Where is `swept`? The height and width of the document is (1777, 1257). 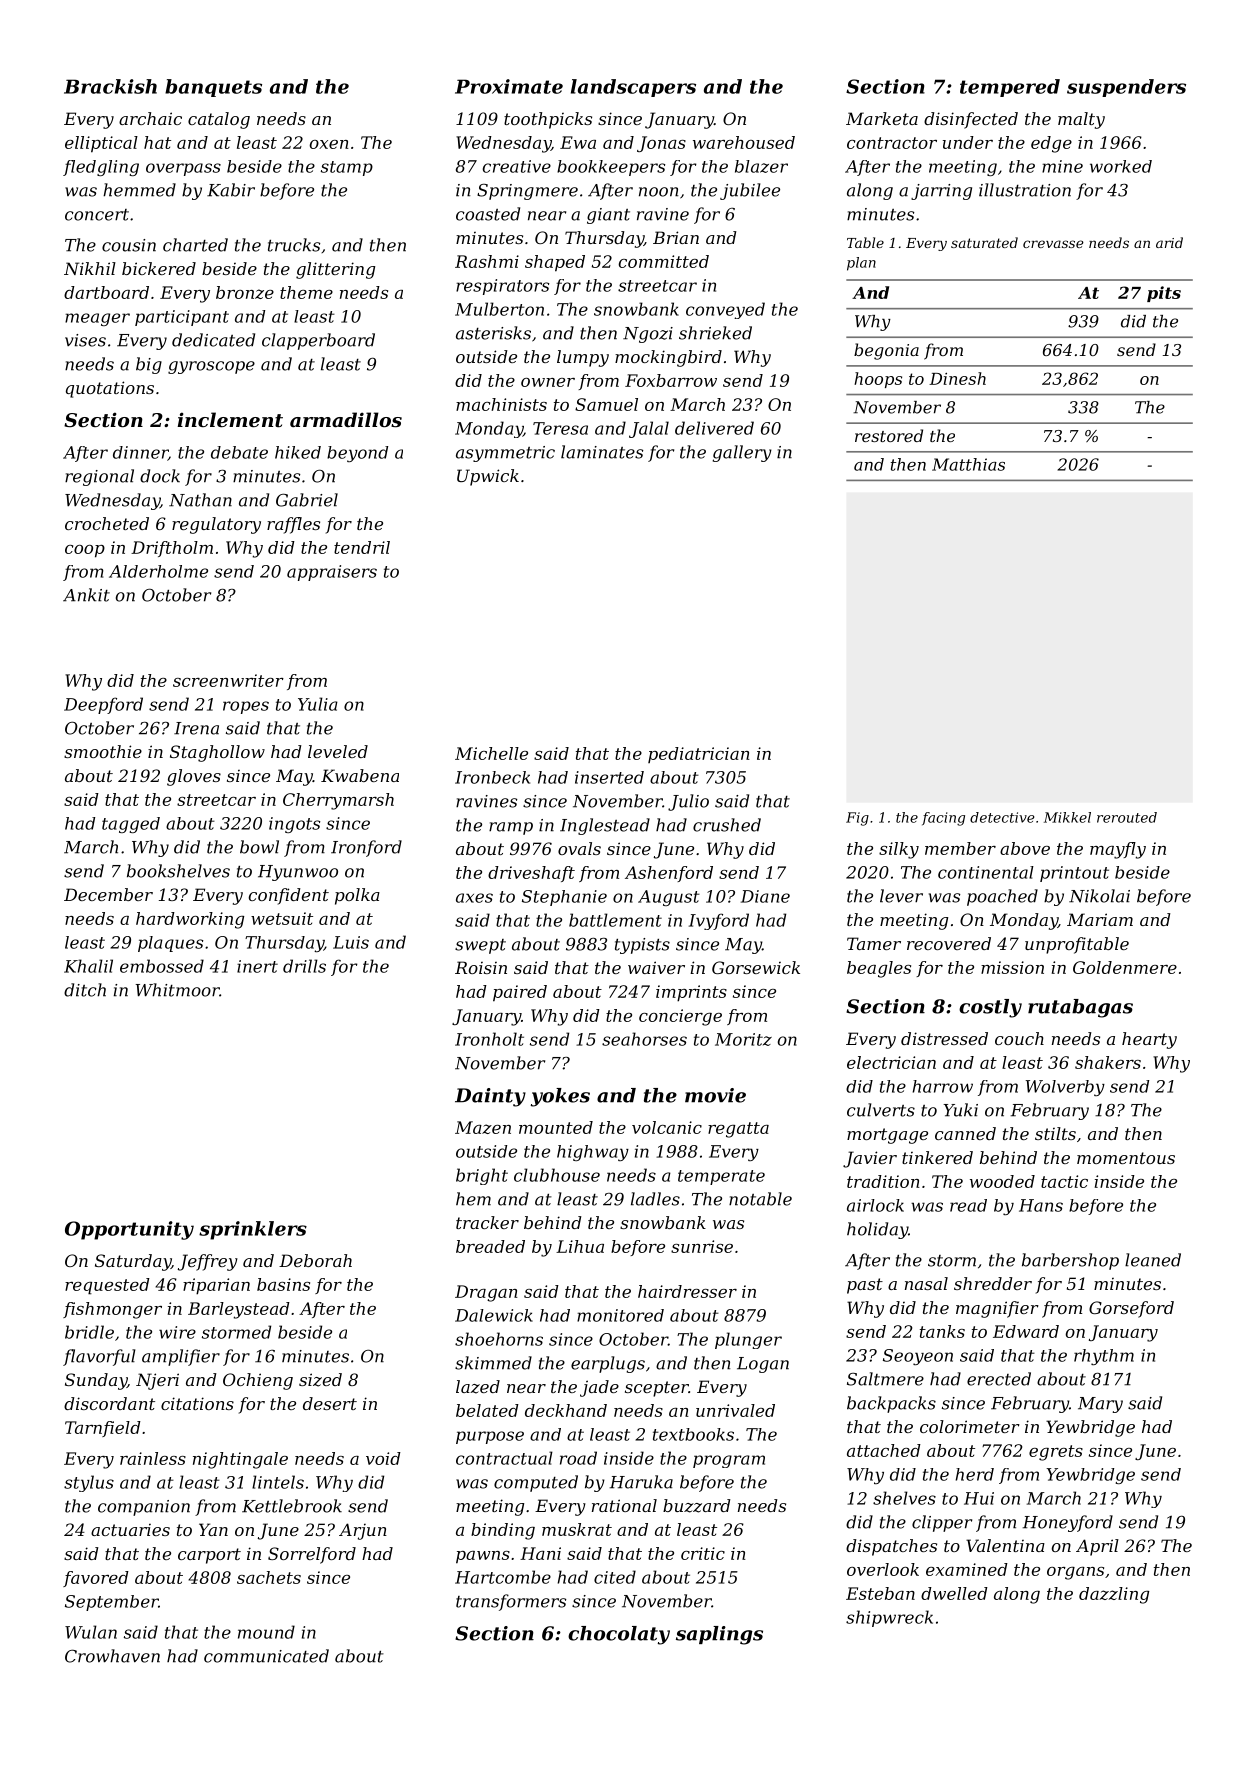 swept is located at coordinates (480, 946).
